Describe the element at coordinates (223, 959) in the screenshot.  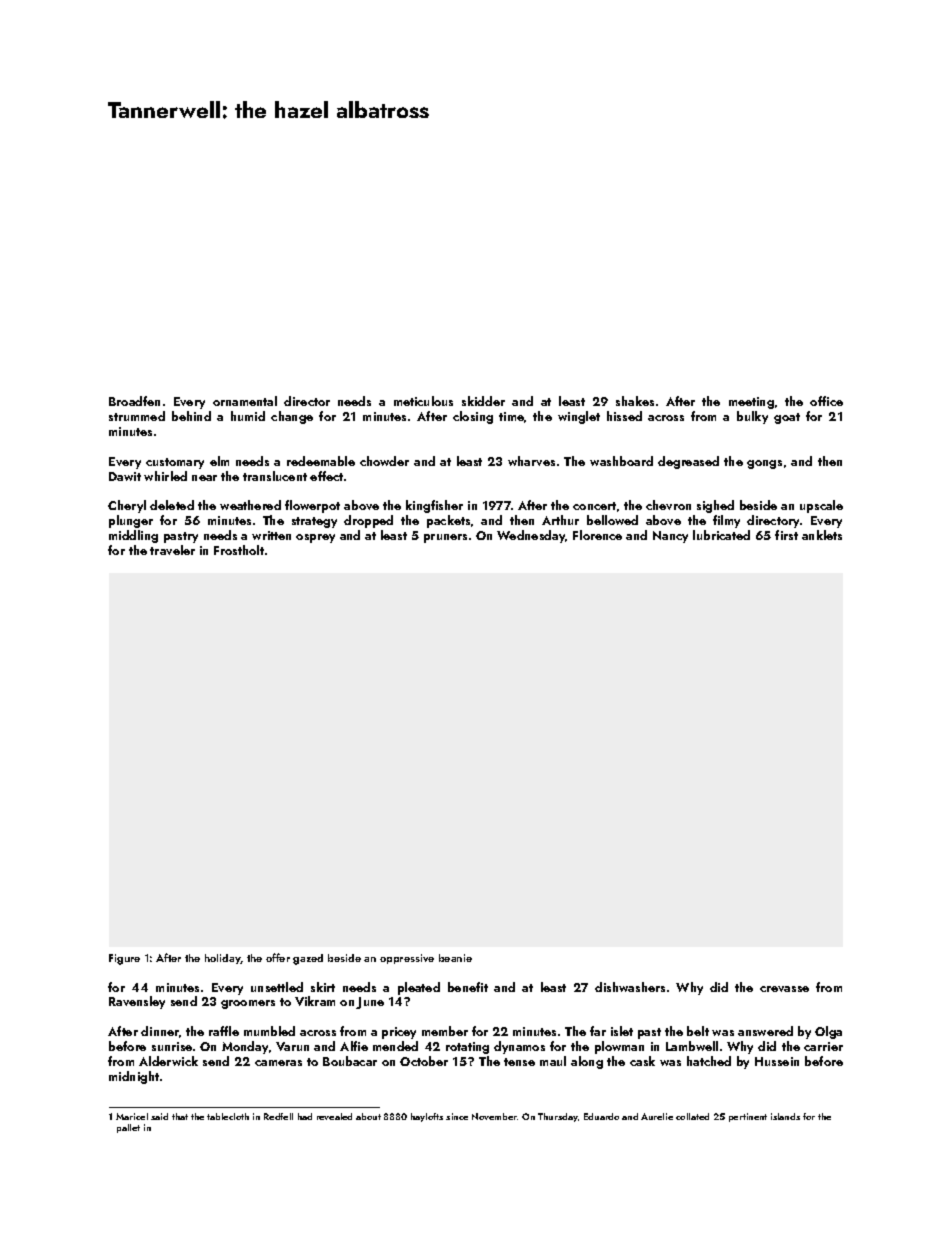
I see `holiday` at that location.
